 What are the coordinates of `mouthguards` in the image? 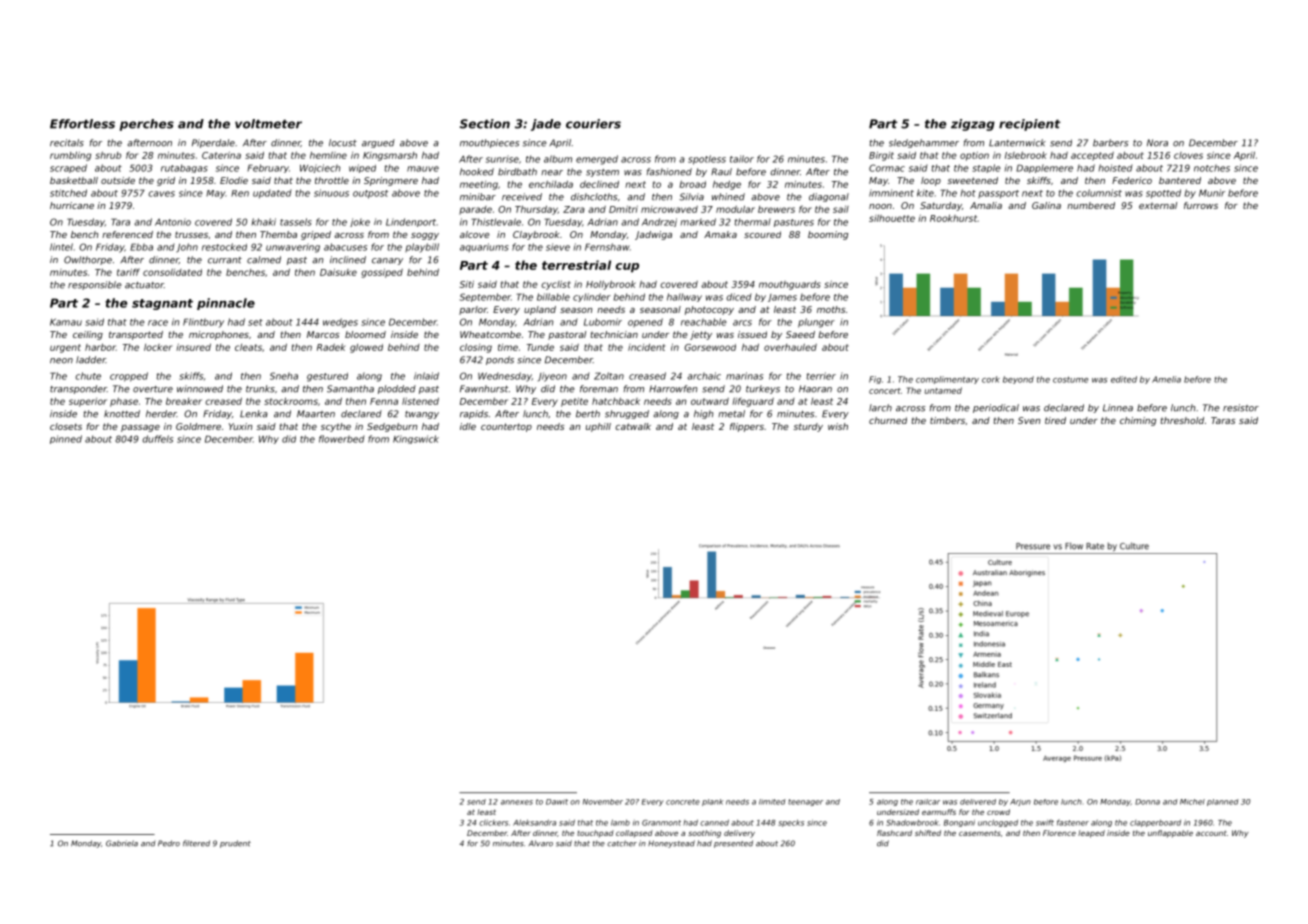 It's located at (790, 285).
